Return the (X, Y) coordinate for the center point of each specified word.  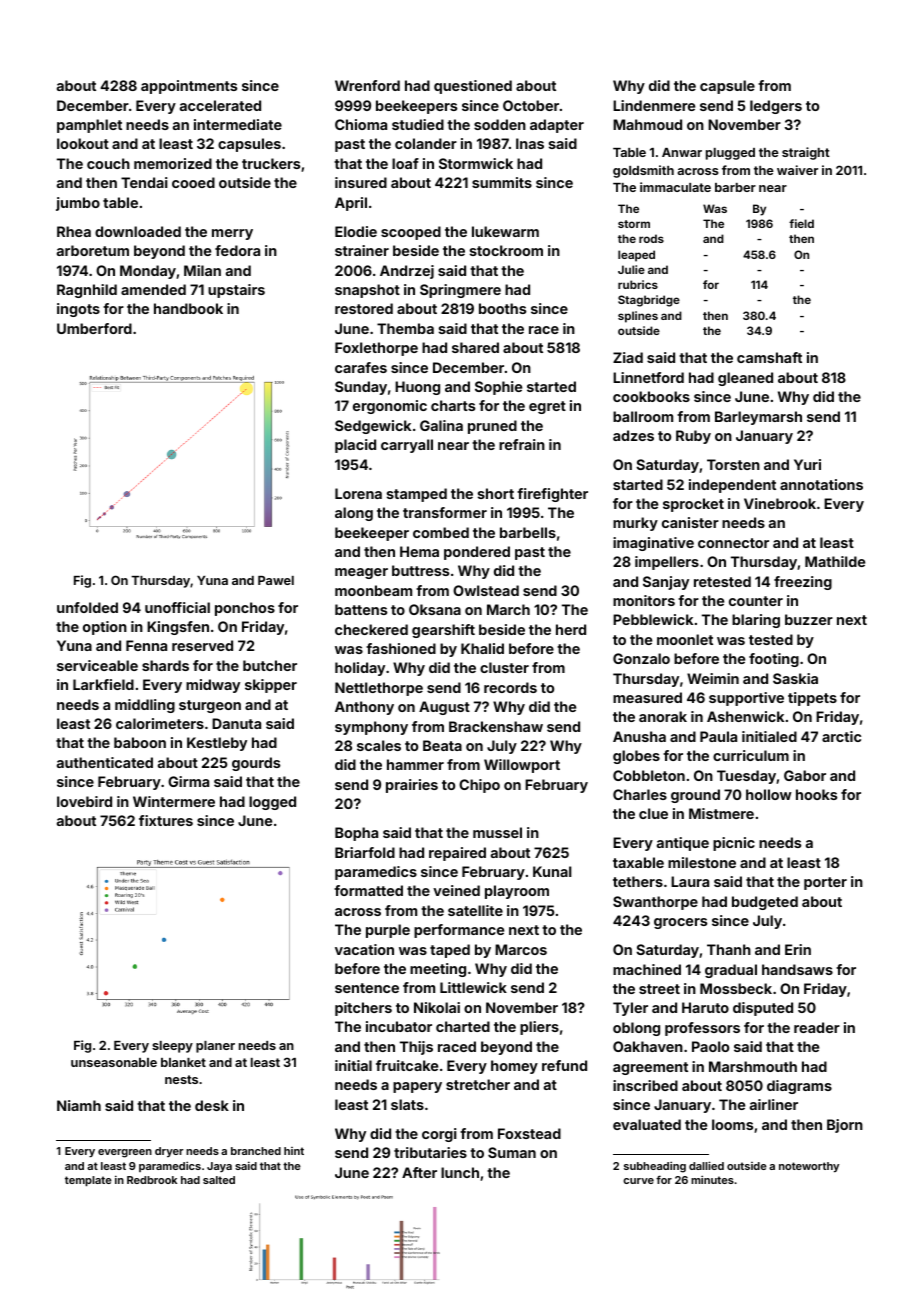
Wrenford (367, 85)
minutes (712, 1179)
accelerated (220, 105)
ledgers (776, 107)
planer (215, 1047)
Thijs (416, 1048)
